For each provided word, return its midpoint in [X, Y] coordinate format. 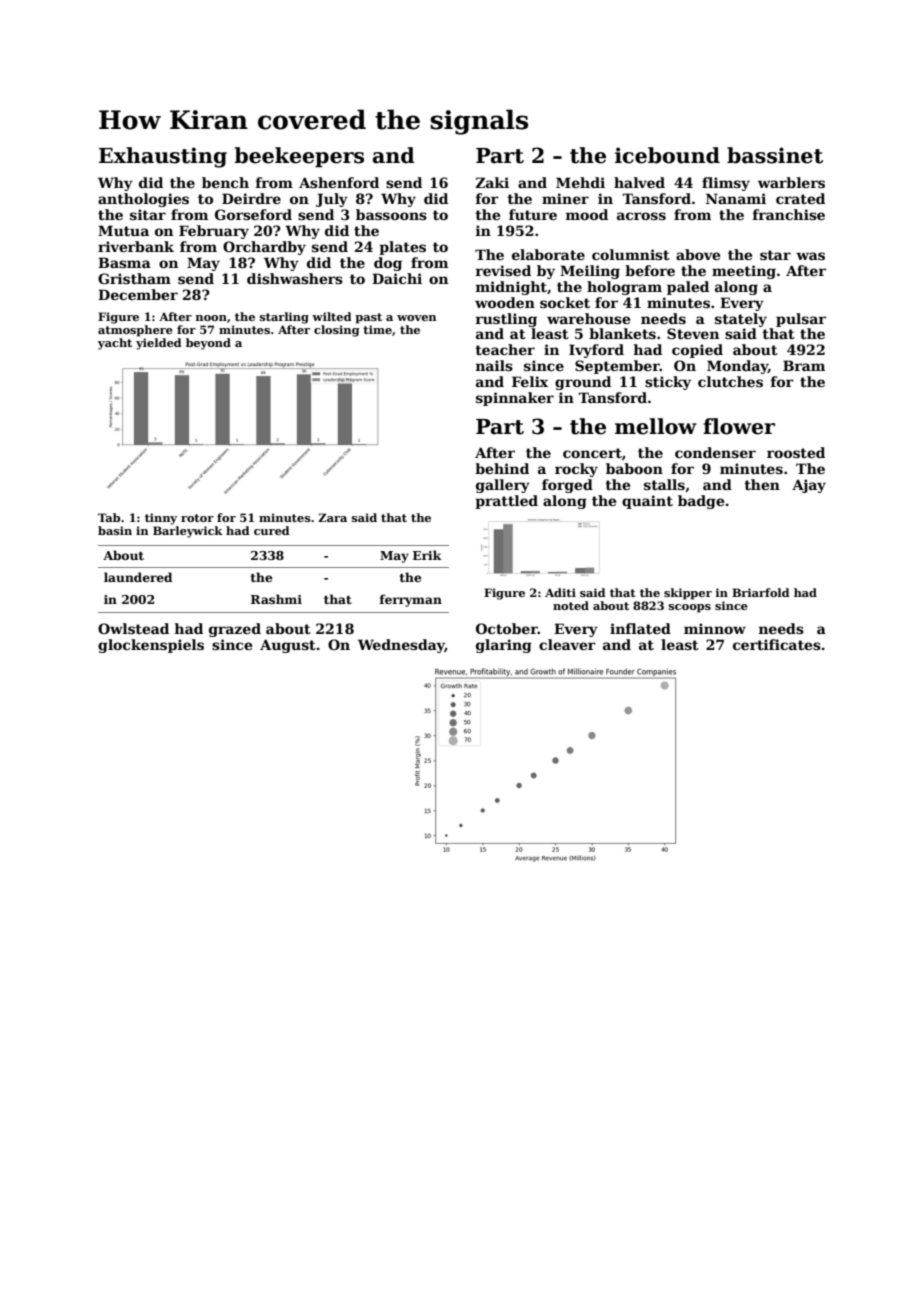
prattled [506, 502]
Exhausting [163, 157]
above [698, 254]
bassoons [391, 214]
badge [701, 502]
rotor [197, 518]
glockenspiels [151, 646]
